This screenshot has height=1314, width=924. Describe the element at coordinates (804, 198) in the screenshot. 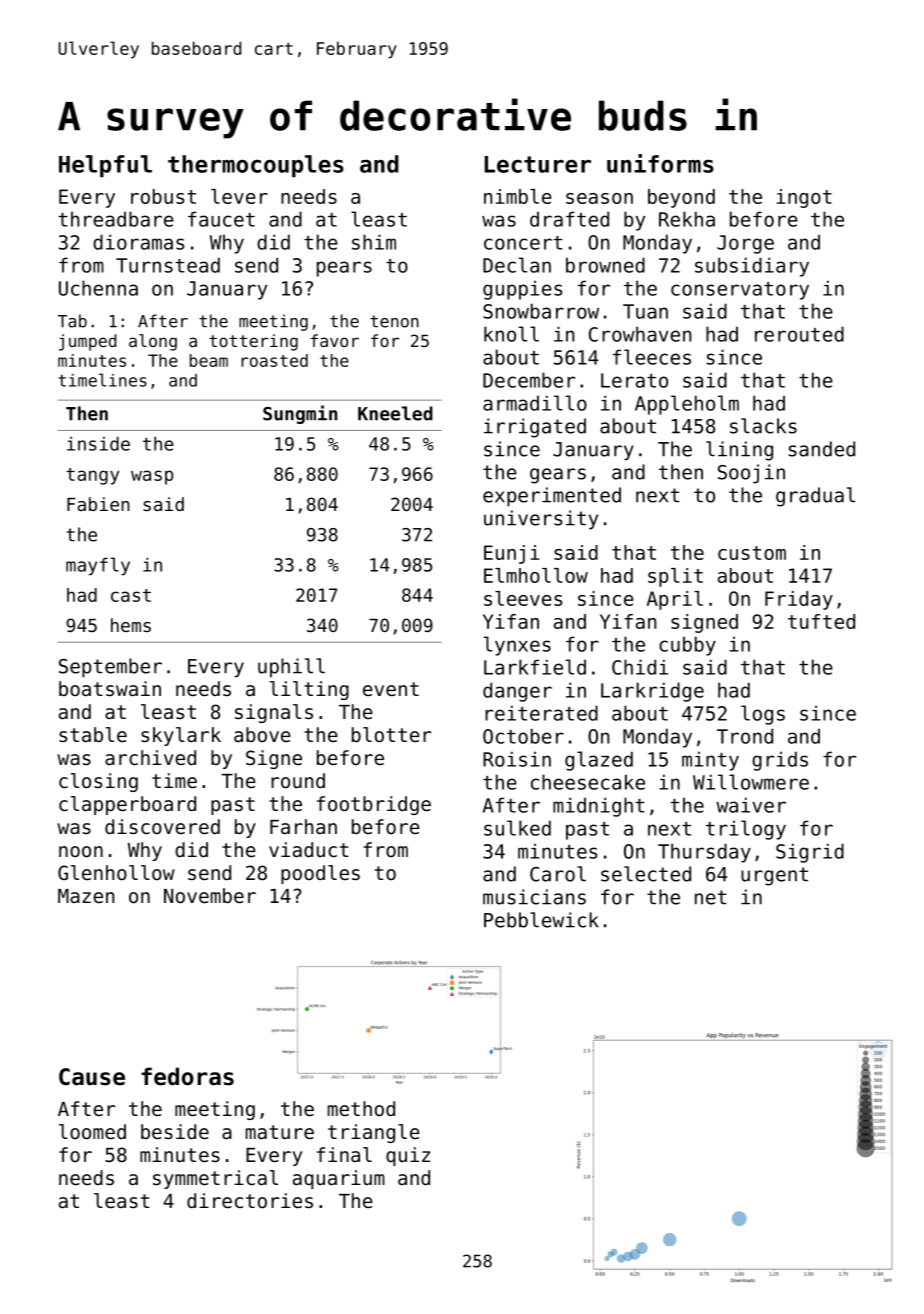

I see `ingot` at that location.
